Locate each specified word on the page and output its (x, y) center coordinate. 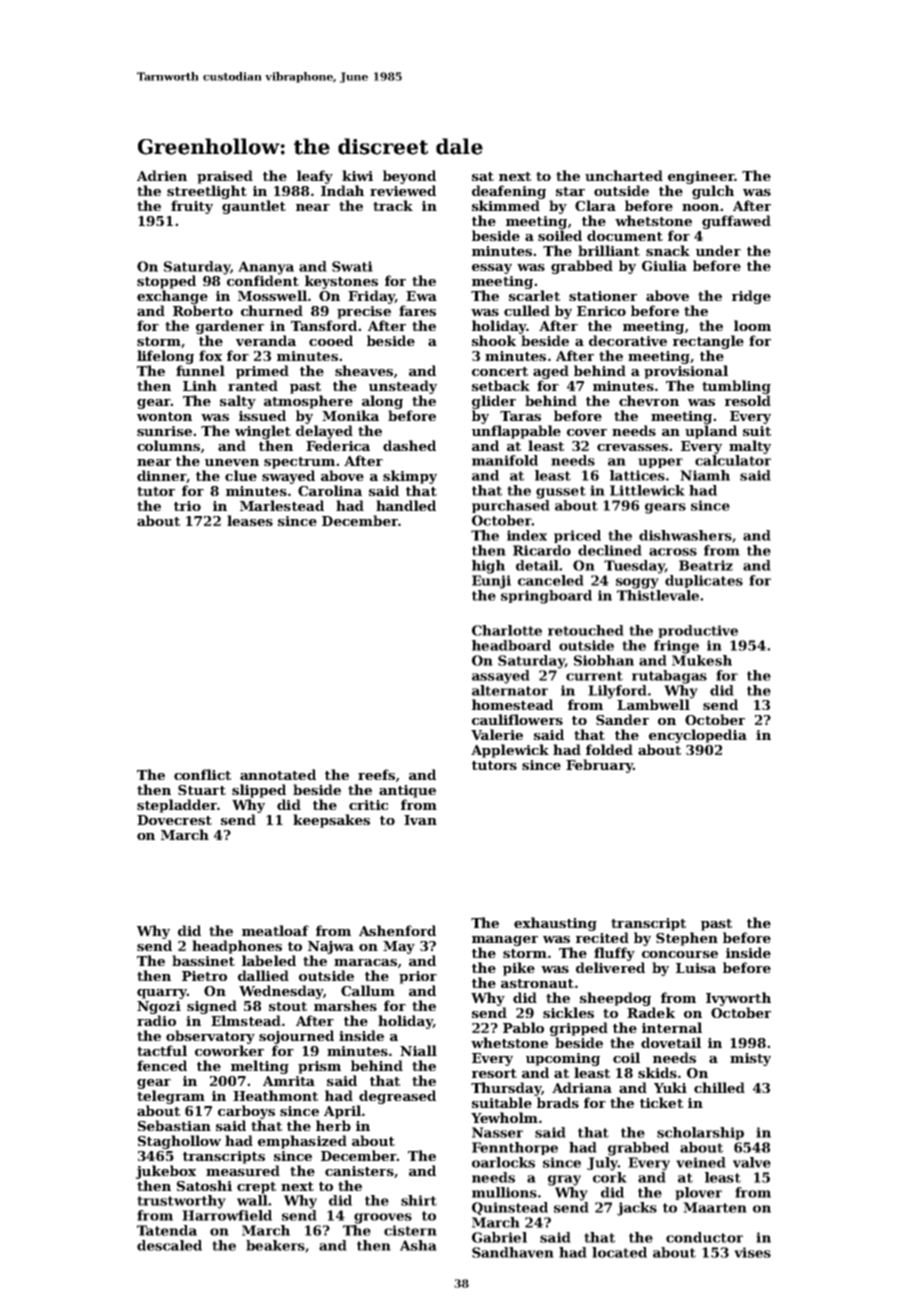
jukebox (166, 1172)
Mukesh (702, 660)
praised (225, 177)
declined (610, 550)
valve (752, 1162)
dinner (161, 475)
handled (406, 505)
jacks (637, 1209)
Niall (418, 1050)
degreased (397, 1097)
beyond (409, 177)
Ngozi (159, 1007)
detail (537, 565)
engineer (701, 177)
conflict (202, 774)
